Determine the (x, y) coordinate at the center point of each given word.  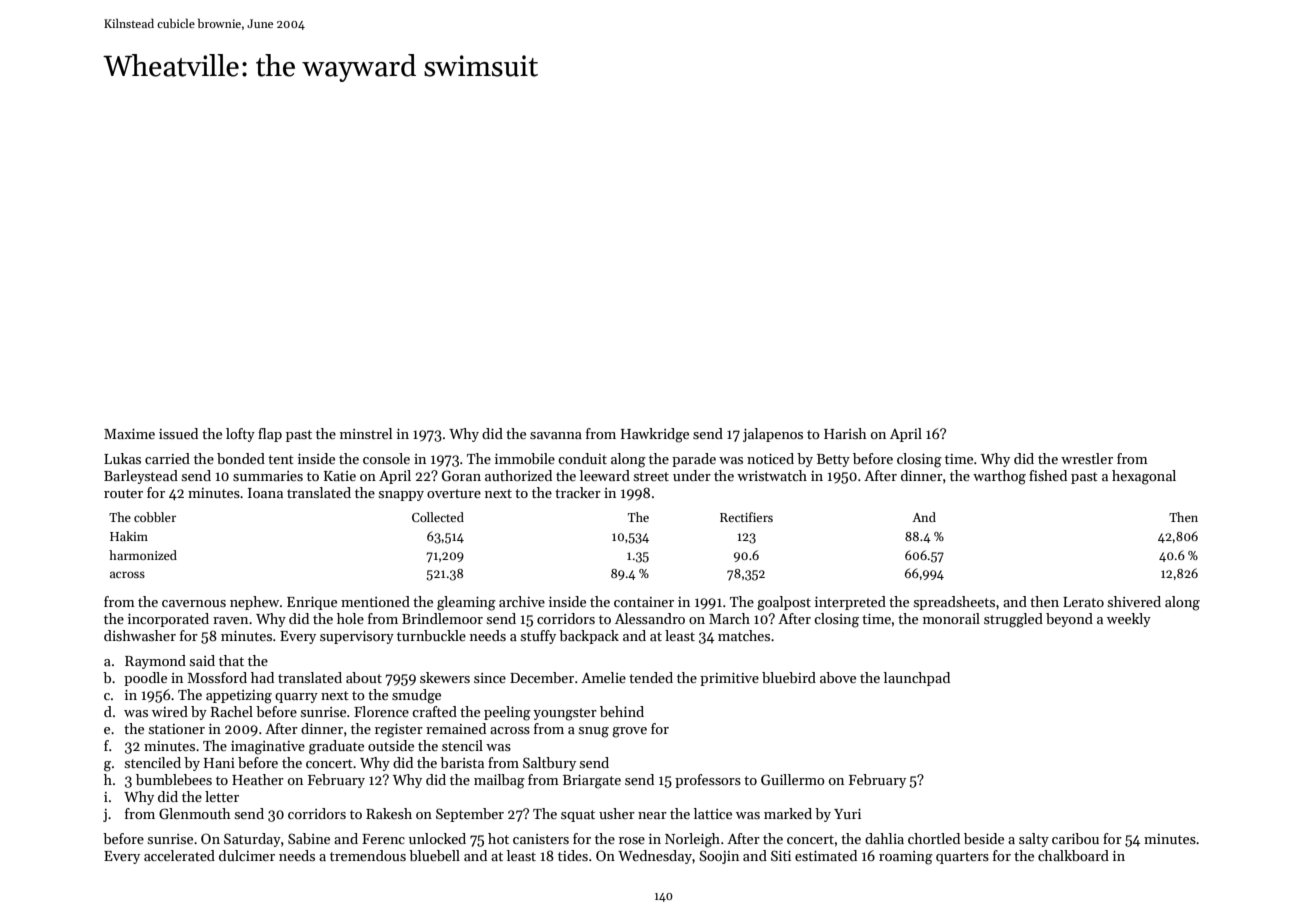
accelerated (179, 855)
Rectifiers (746, 517)
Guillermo (793, 779)
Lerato (1083, 602)
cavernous (194, 603)
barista (462, 762)
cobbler (155, 517)
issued (178, 433)
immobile (525, 458)
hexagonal (1144, 477)
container (644, 602)
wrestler (1087, 458)
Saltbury (549, 764)
